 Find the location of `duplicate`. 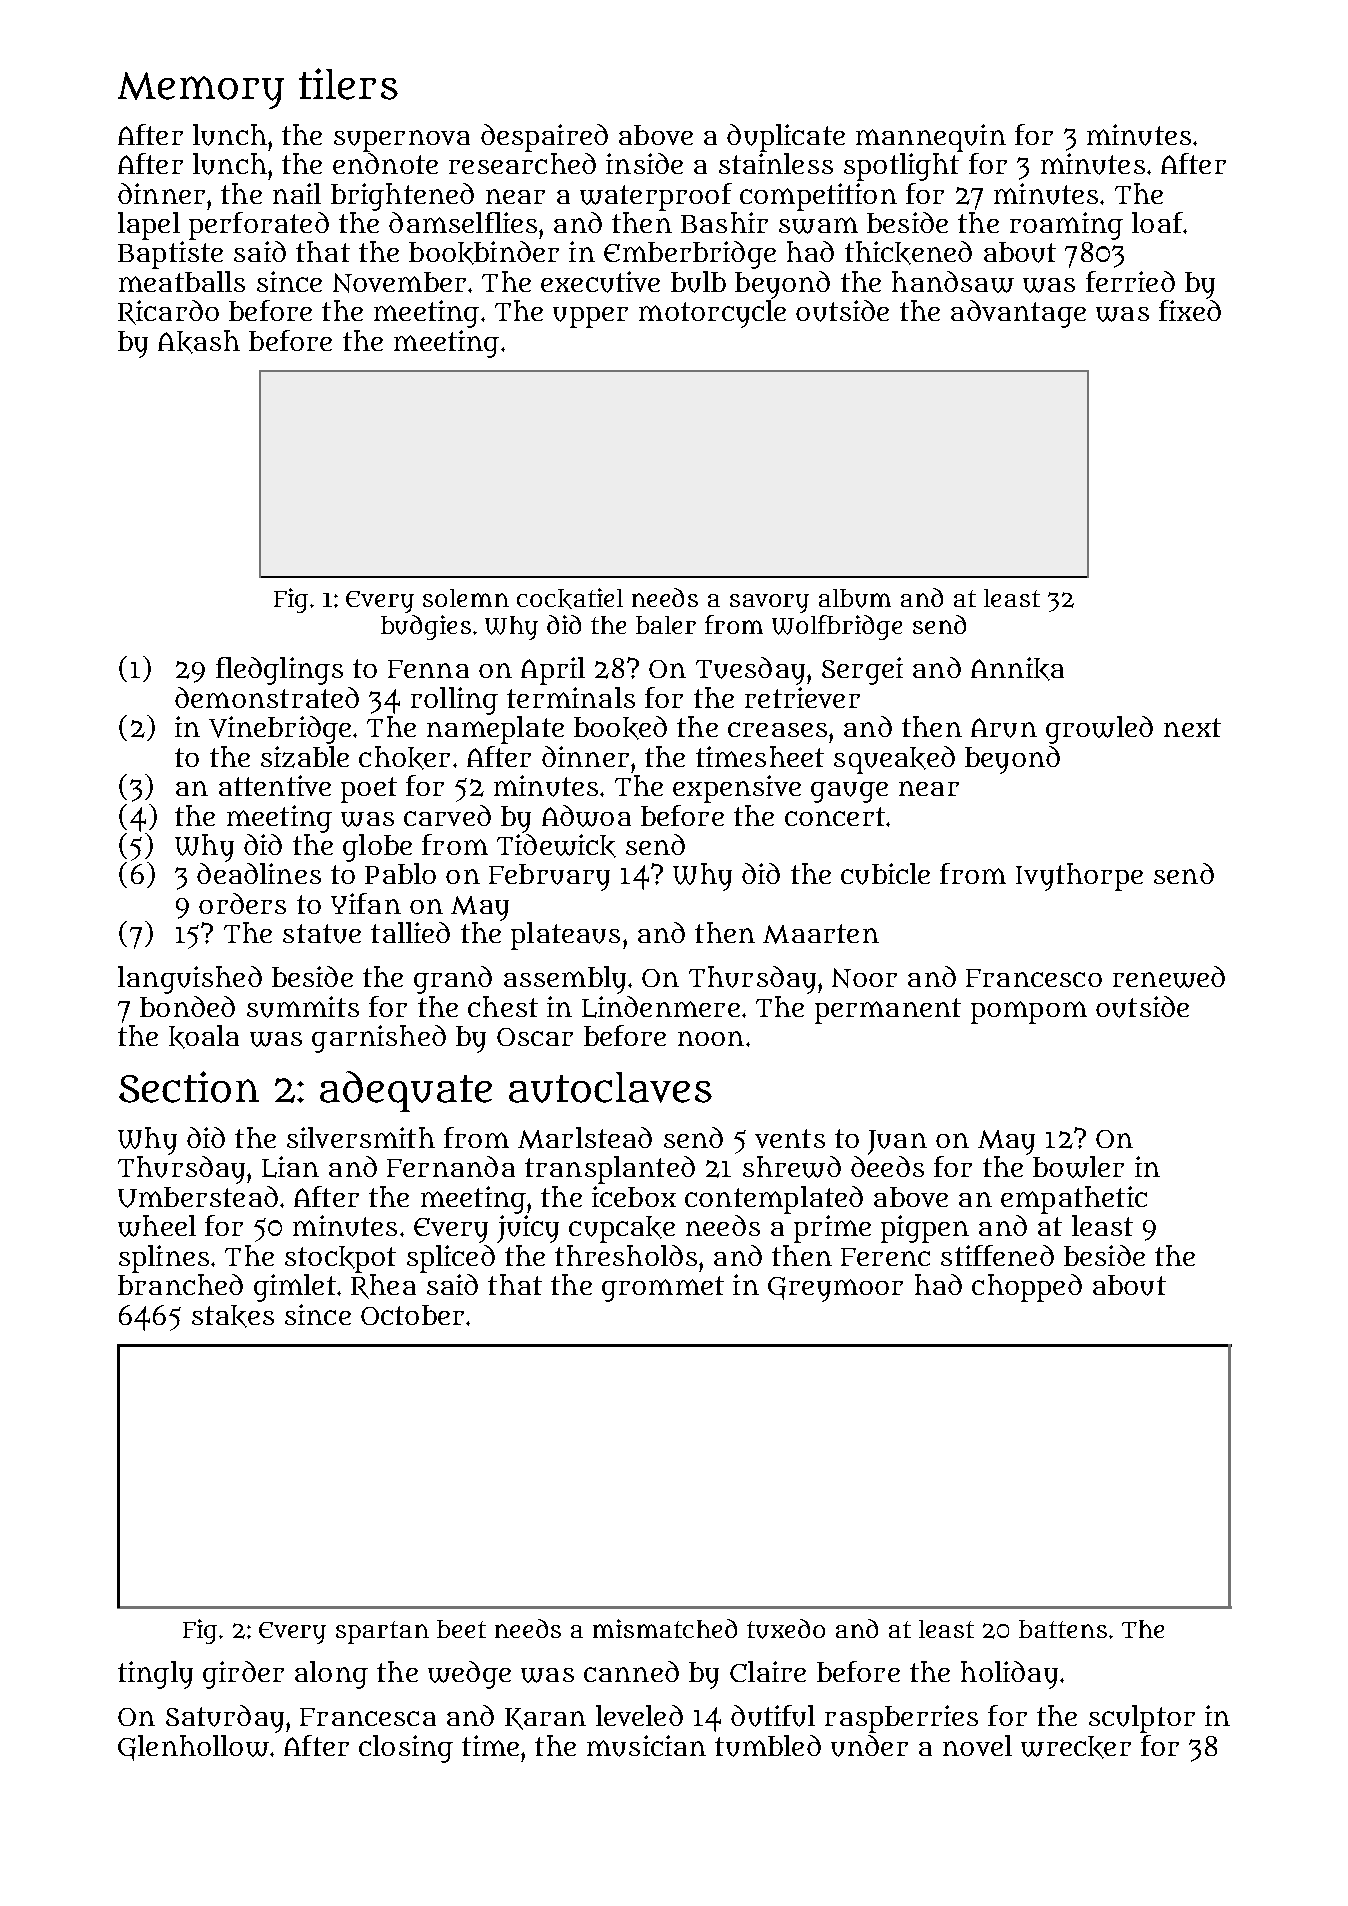

duplicate is located at coordinates (786, 138).
